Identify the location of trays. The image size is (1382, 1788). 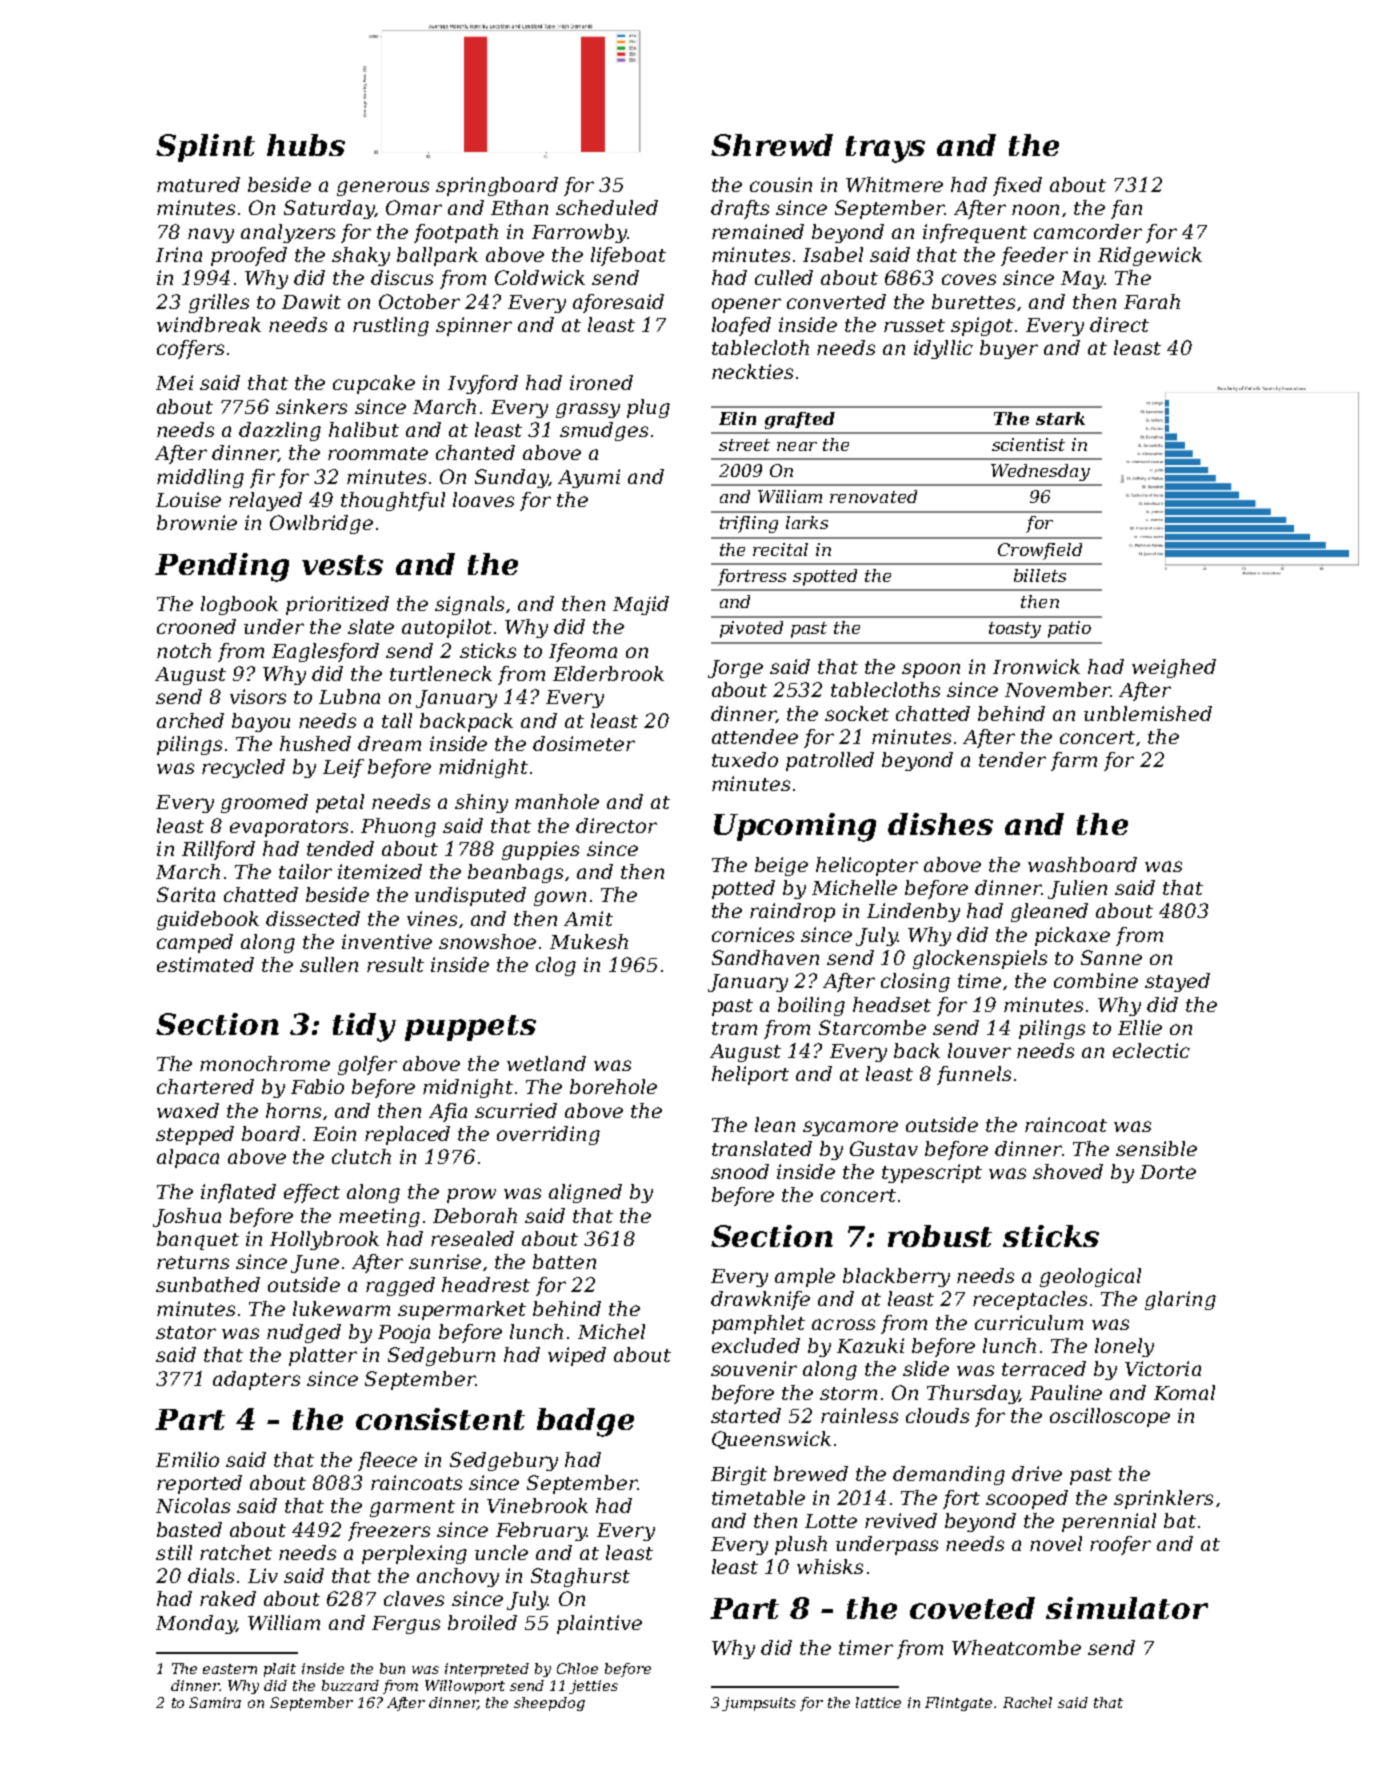
(885, 149).
